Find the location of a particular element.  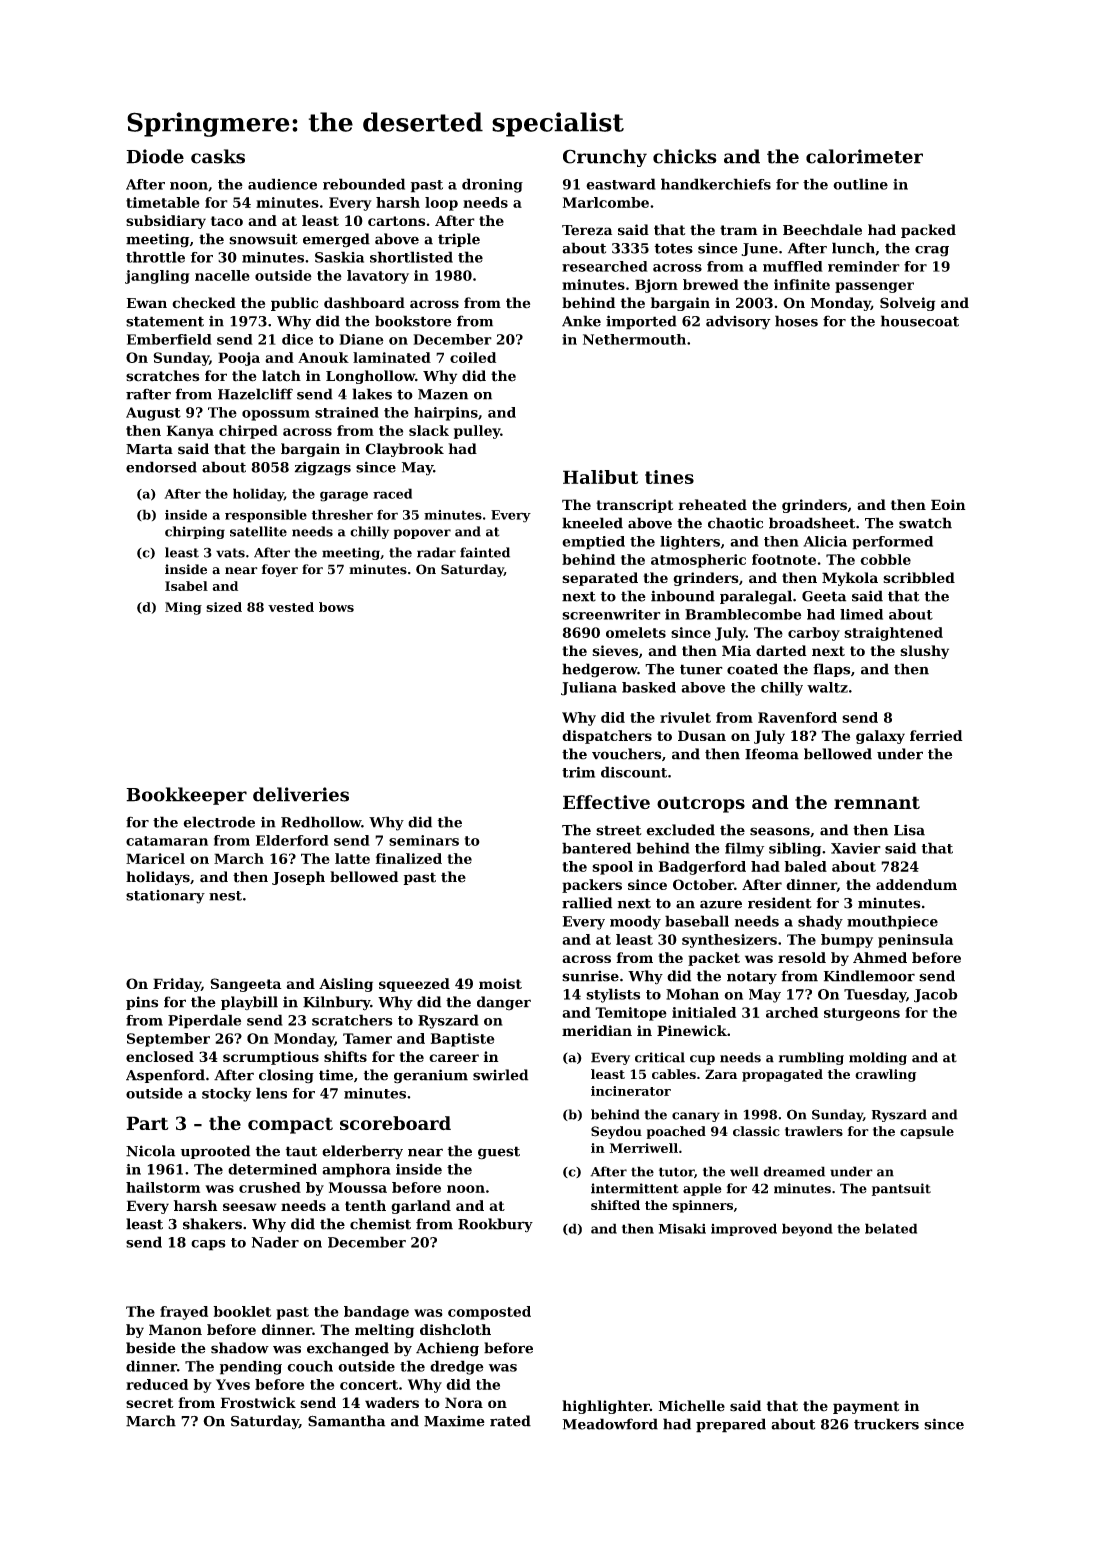

ferried is located at coordinates (936, 735).
